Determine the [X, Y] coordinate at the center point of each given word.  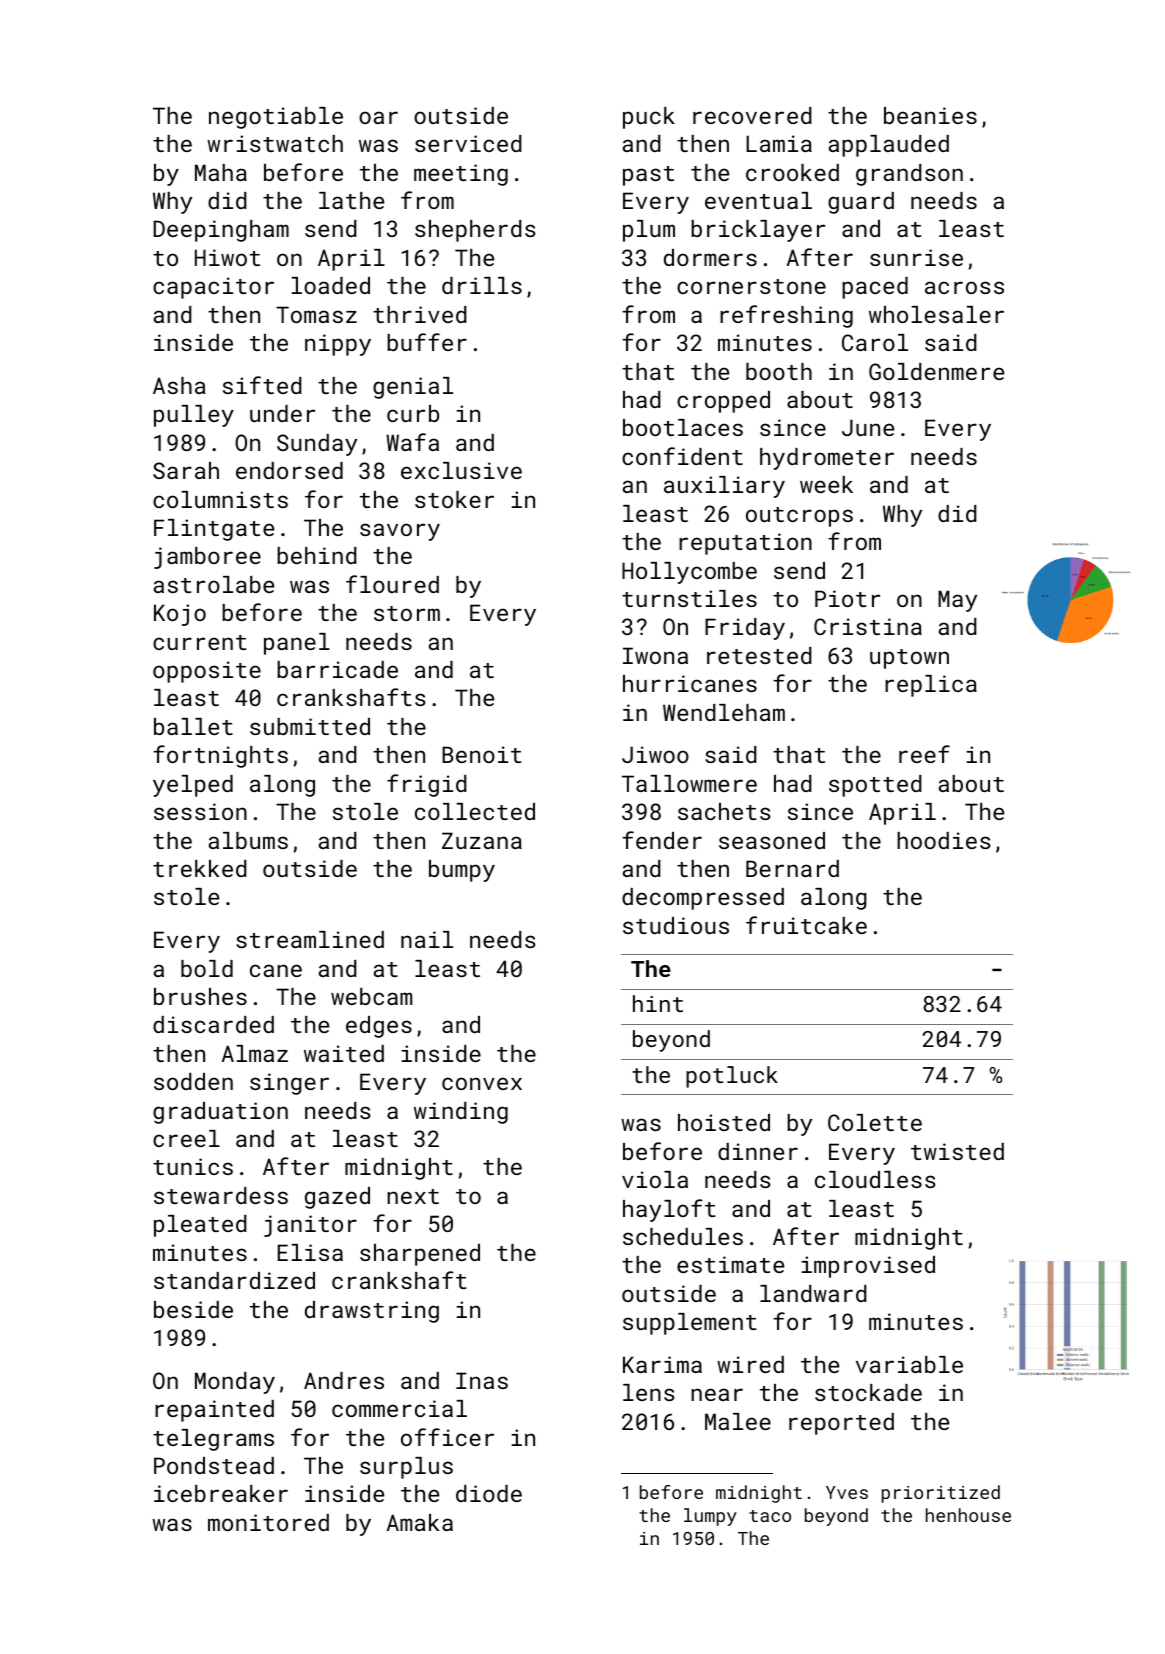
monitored [268, 1522]
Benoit [481, 754]
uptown [909, 659]
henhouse [968, 1515]
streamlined [310, 939]
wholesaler [936, 314]
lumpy [710, 1517]
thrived [420, 314]
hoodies [944, 840]
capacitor [213, 288]
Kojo [180, 615]
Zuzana [482, 840]
